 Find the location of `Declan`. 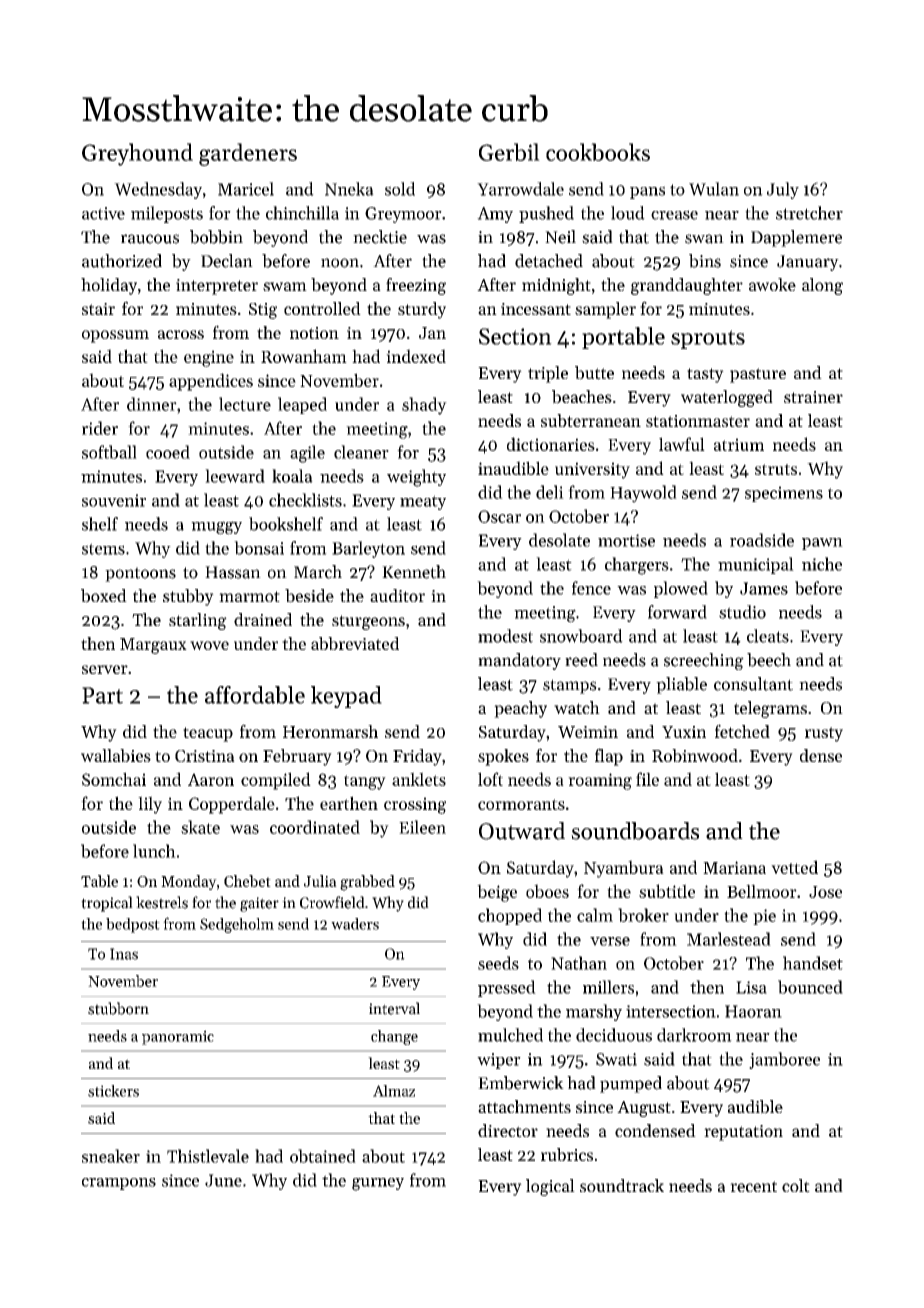

Declan is located at coordinates (227, 261).
